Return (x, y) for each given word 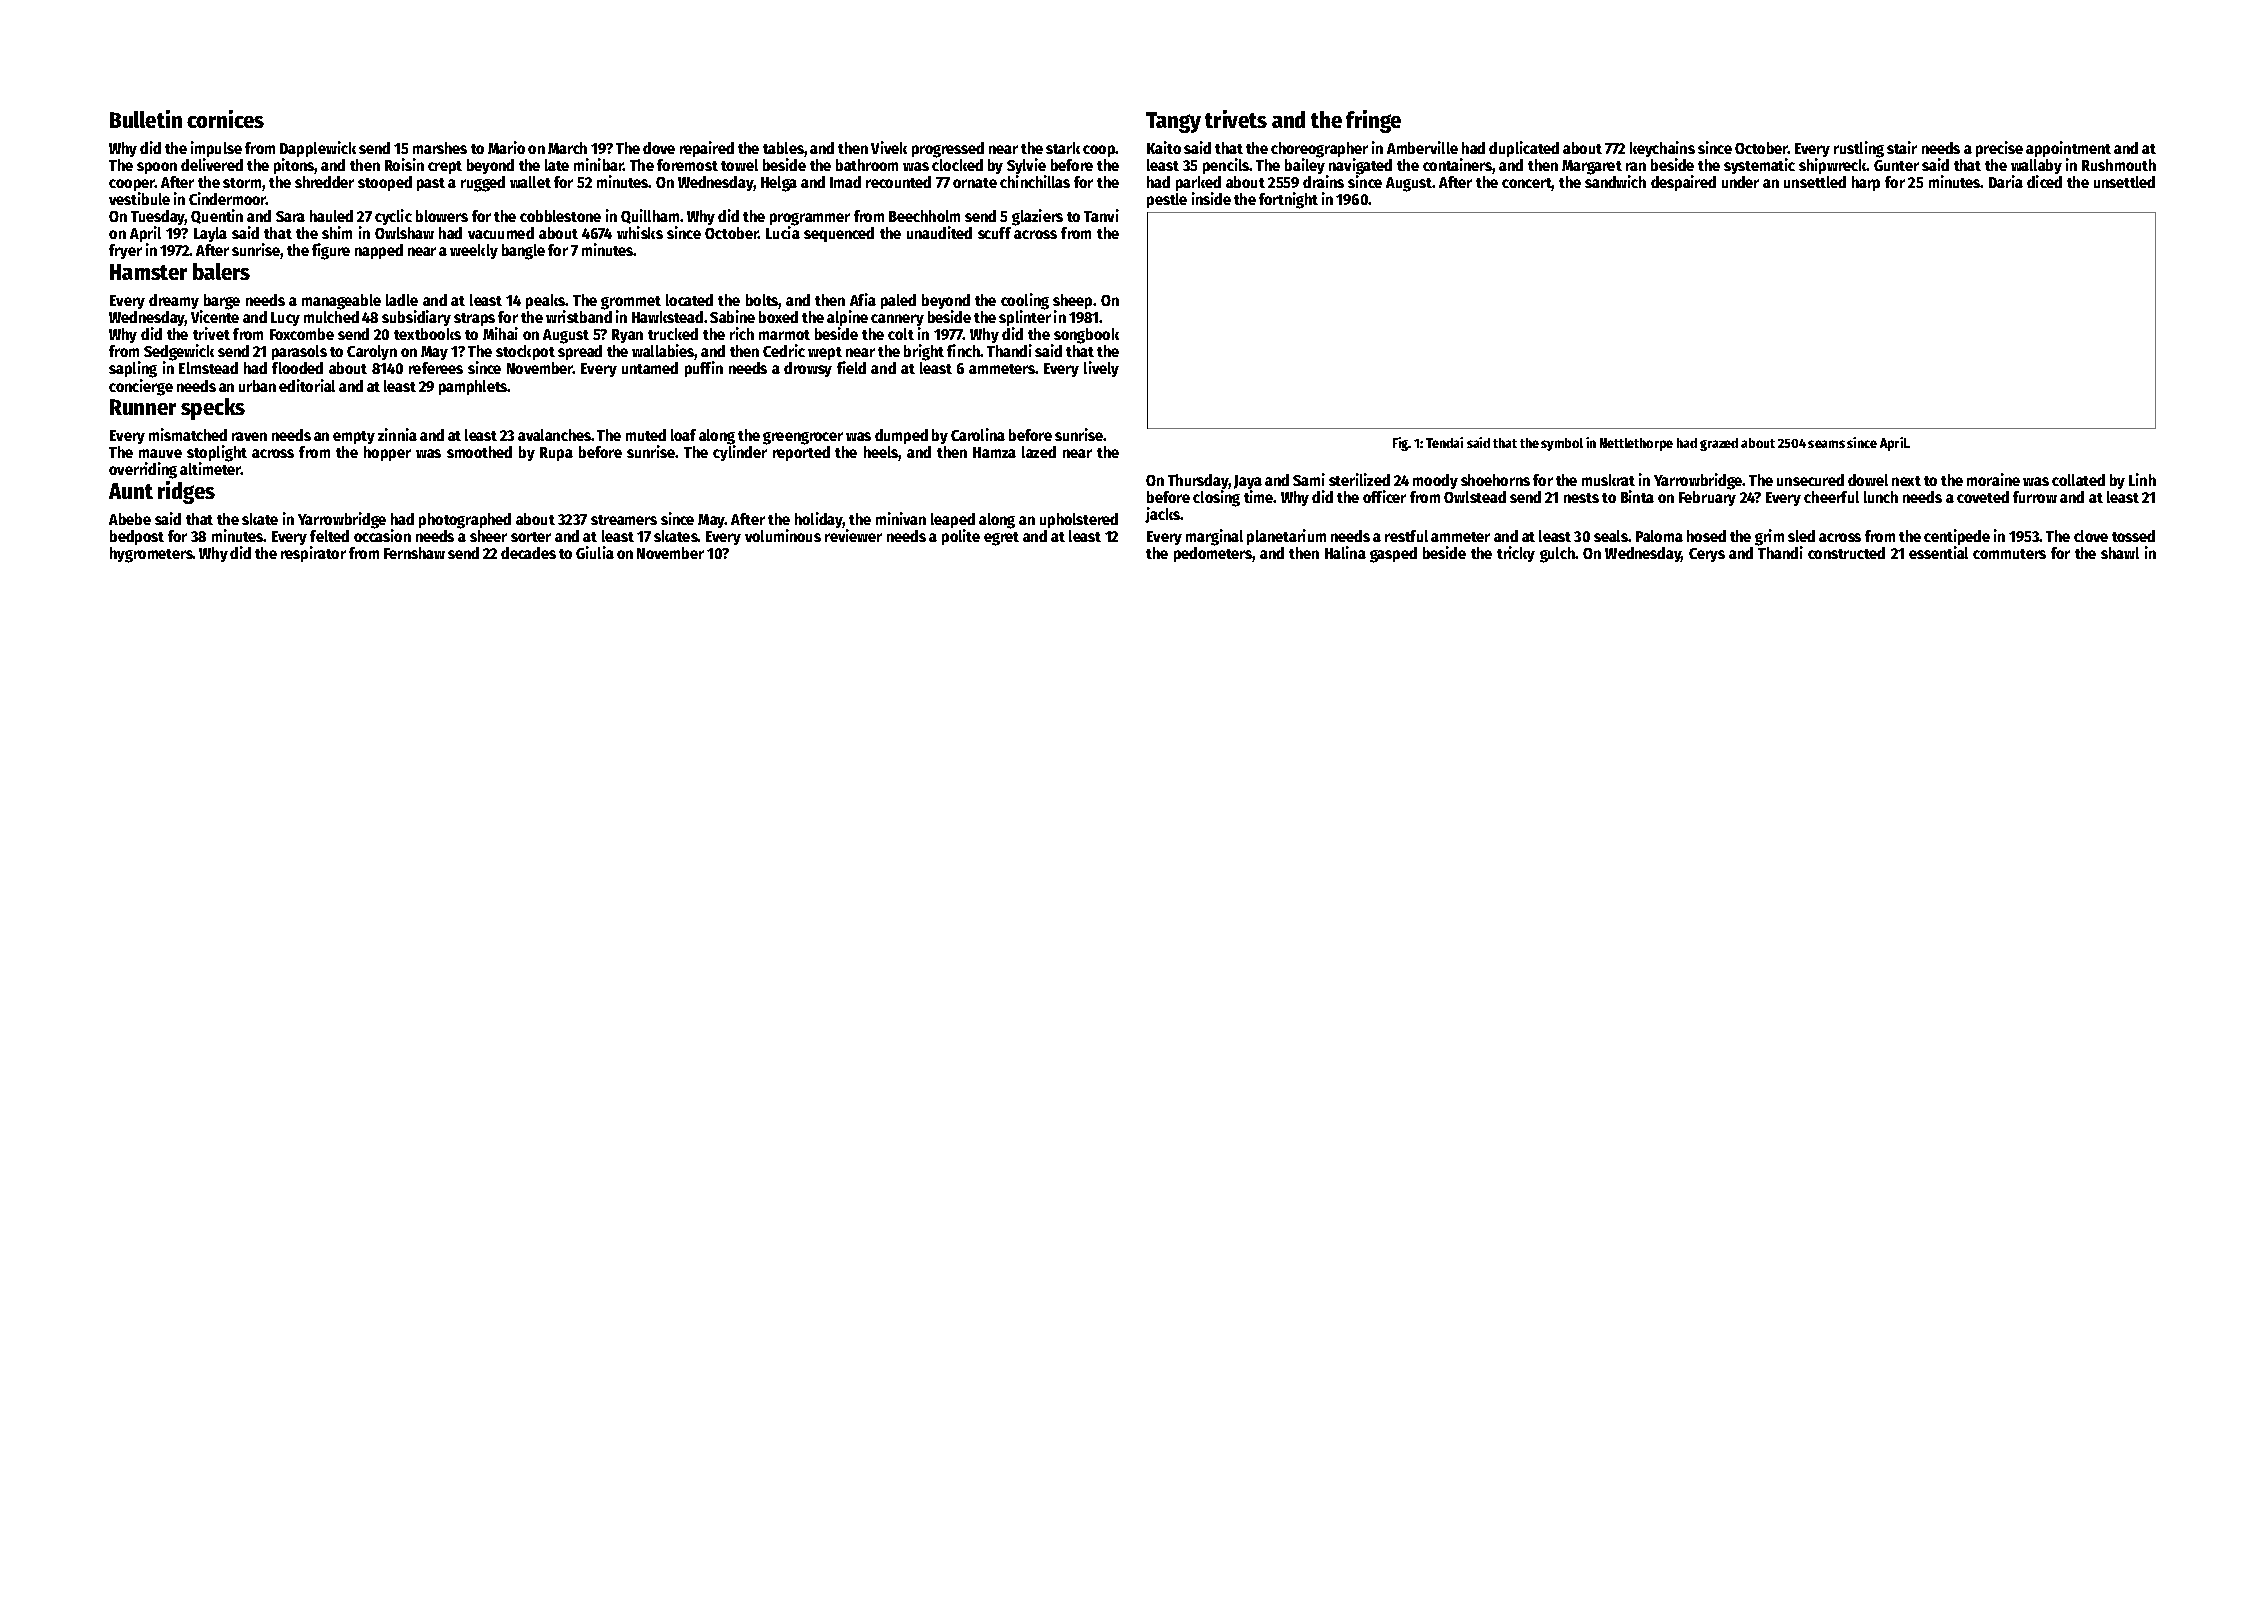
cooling (1025, 301)
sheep (1072, 301)
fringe (1373, 121)
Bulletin (146, 119)
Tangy (1173, 122)
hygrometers (151, 555)
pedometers (1213, 554)
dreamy (174, 301)
